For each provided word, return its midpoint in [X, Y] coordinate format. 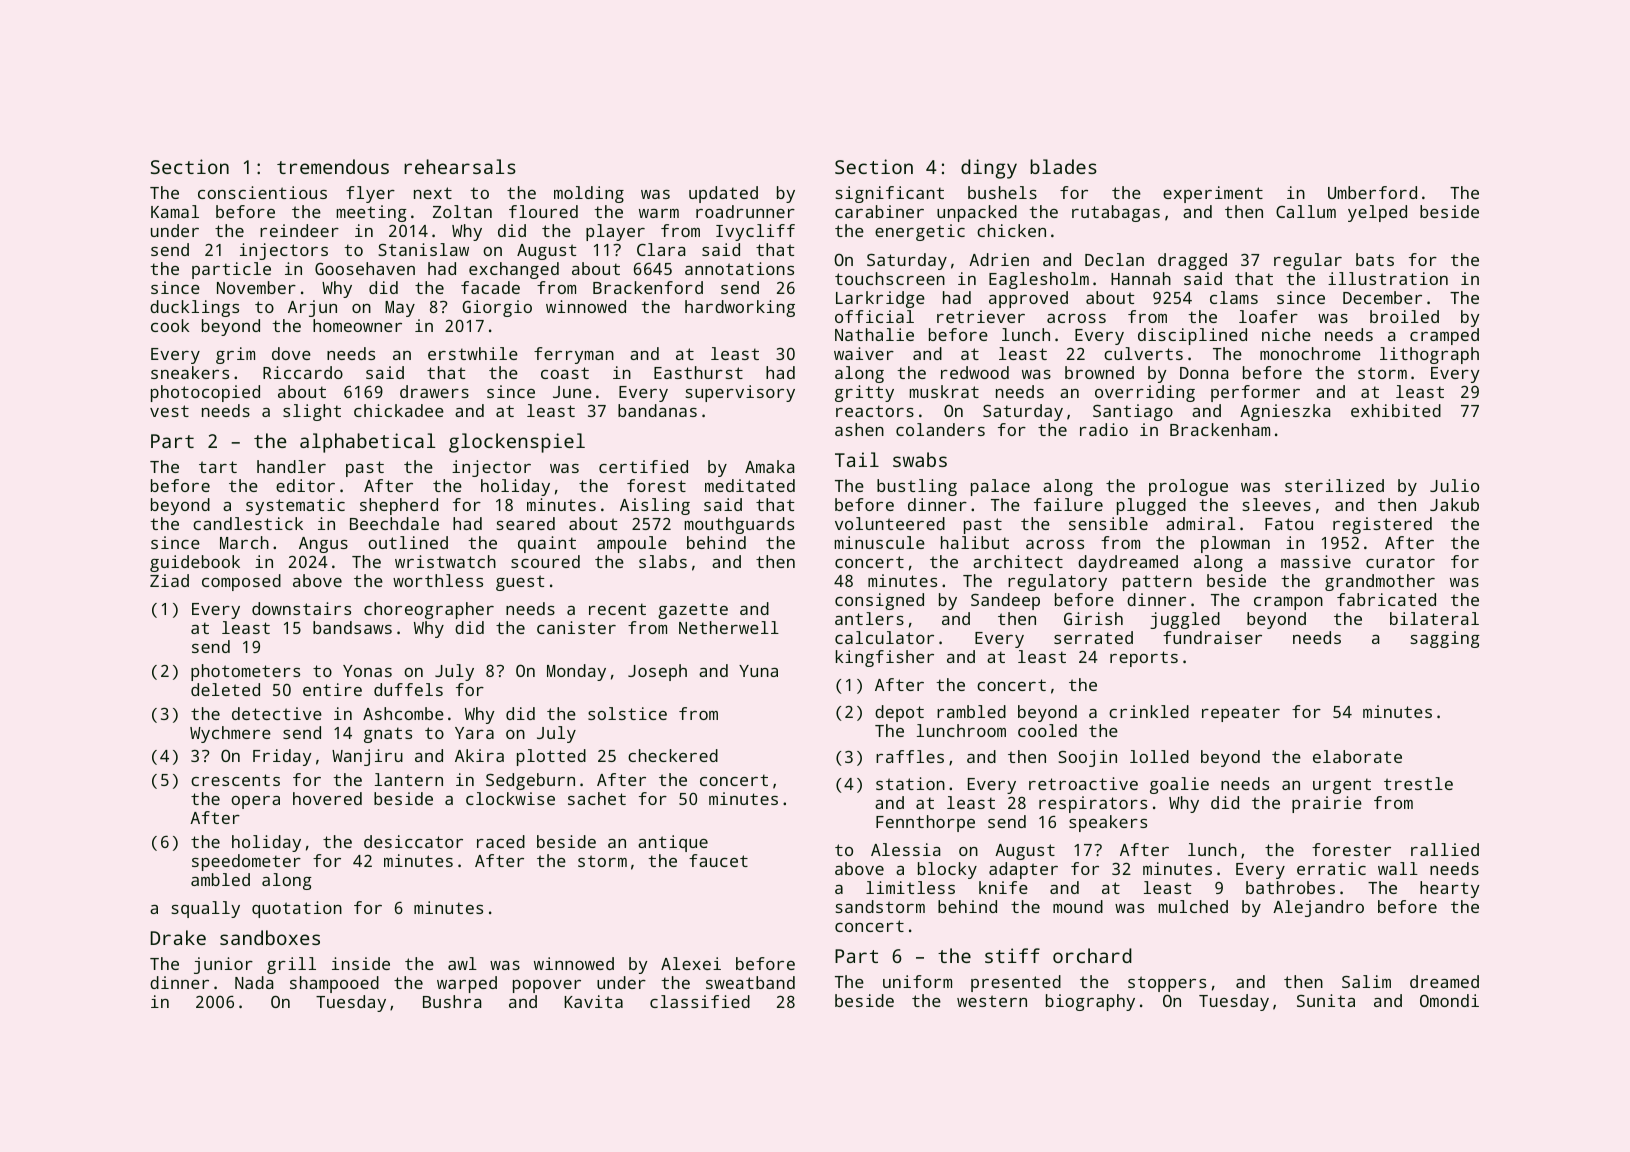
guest [520, 583]
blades [1063, 166]
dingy [989, 169]
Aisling [655, 506]
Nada [254, 982]
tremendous [333, 166]
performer [1255, 393]
